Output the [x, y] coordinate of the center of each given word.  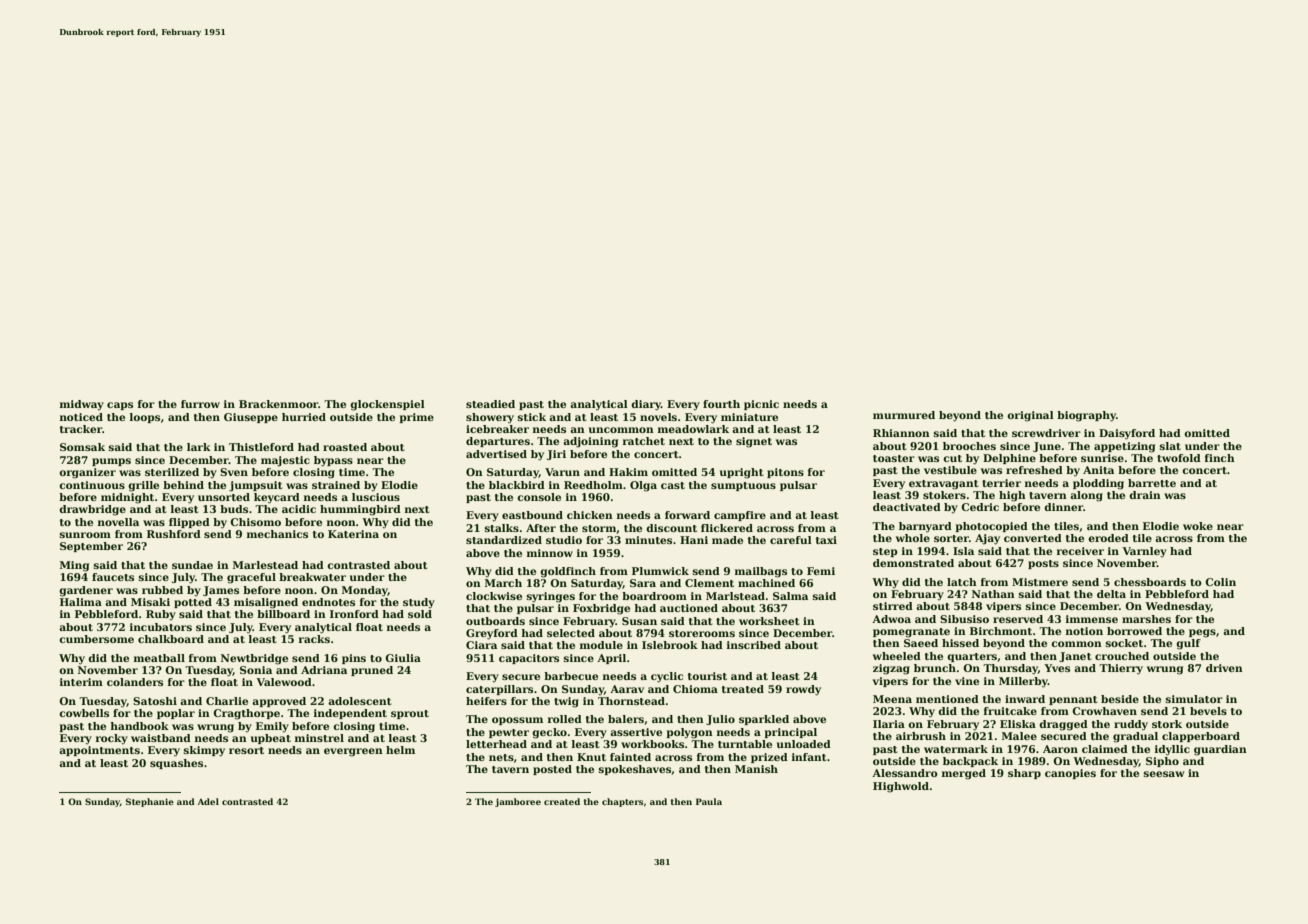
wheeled [897, 656]
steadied [490, 404]
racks [314, 639]
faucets [113, 577]
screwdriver [1046, 433]
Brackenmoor [279, 404]
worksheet [769, 621]
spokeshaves [635, 770]
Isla [963, 551]
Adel [208, 801]
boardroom [654, 596]
